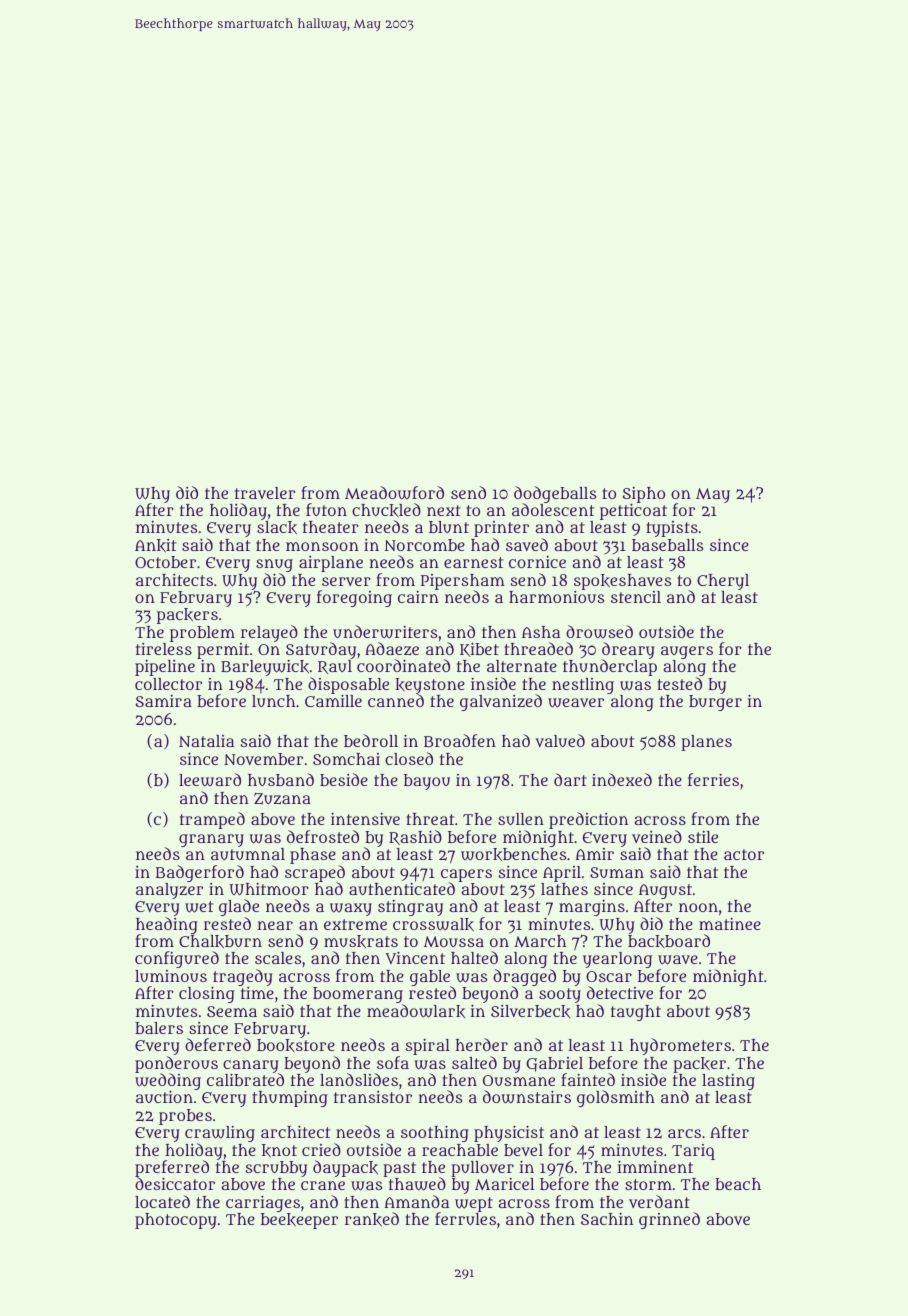 The width and height of the screenshot is (908, 1316). What do you see at coordinates (175, 1184) in the screenshot?
I see `desiccator` at bounding box center [175, 1184].
